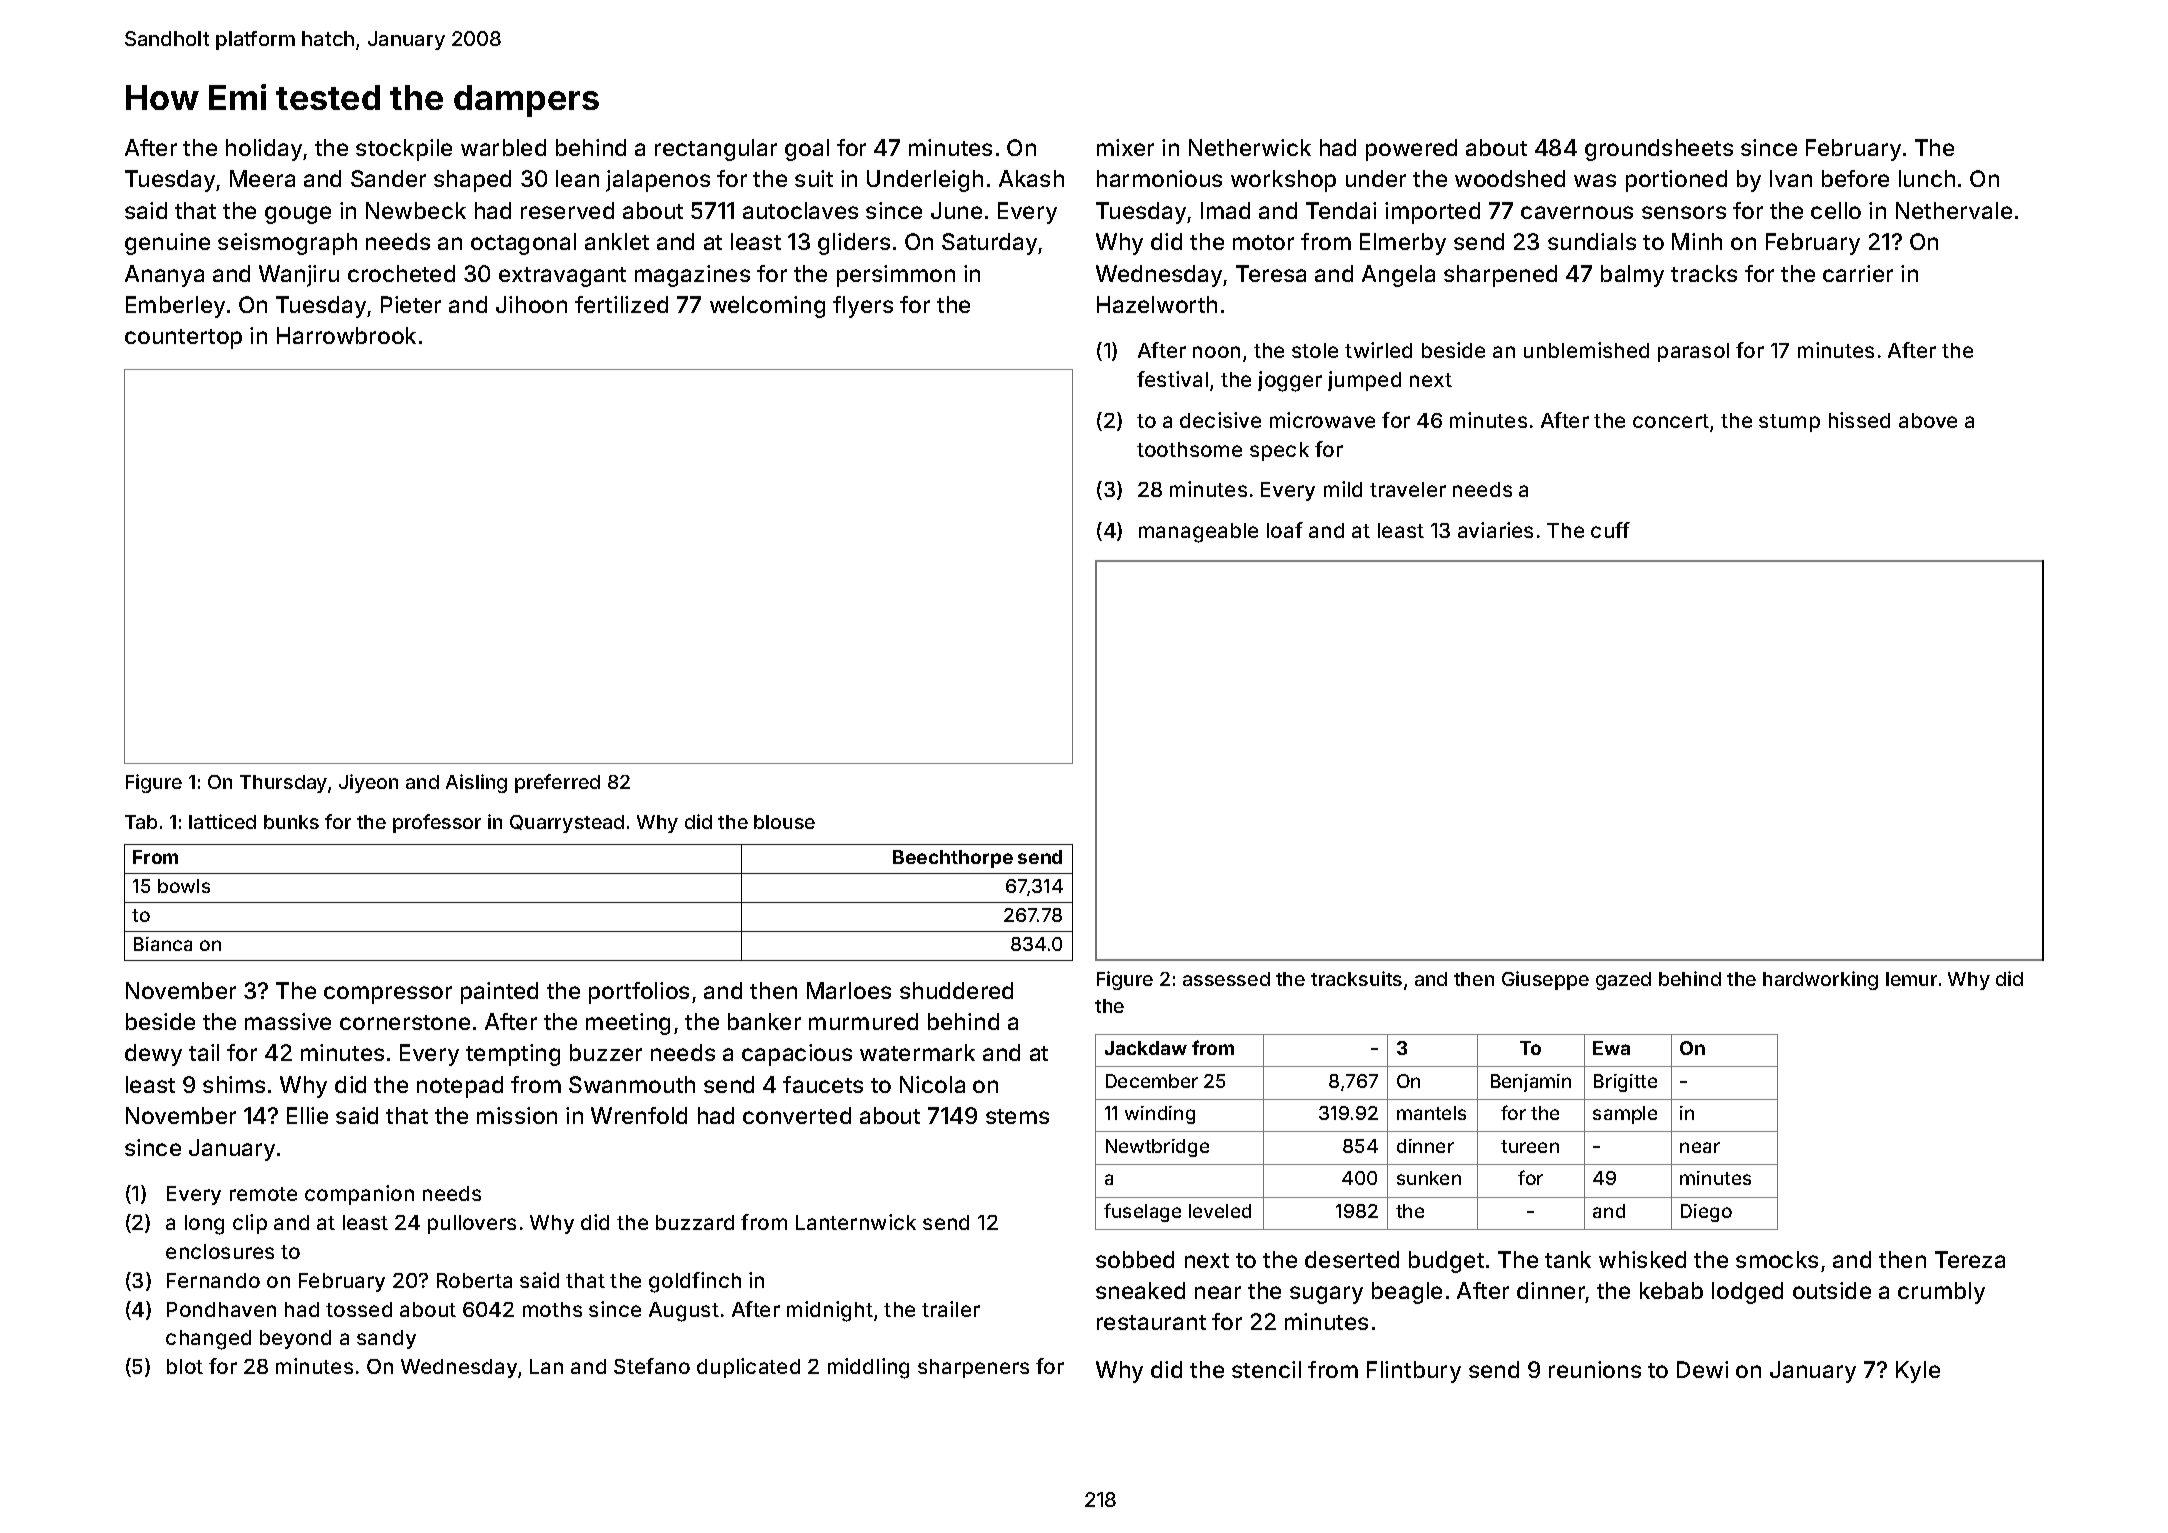 The height and width of the page is (1533, 2168). Describe the element at coordinates (1911, 979) in the page. I see `lemur` at that location.
